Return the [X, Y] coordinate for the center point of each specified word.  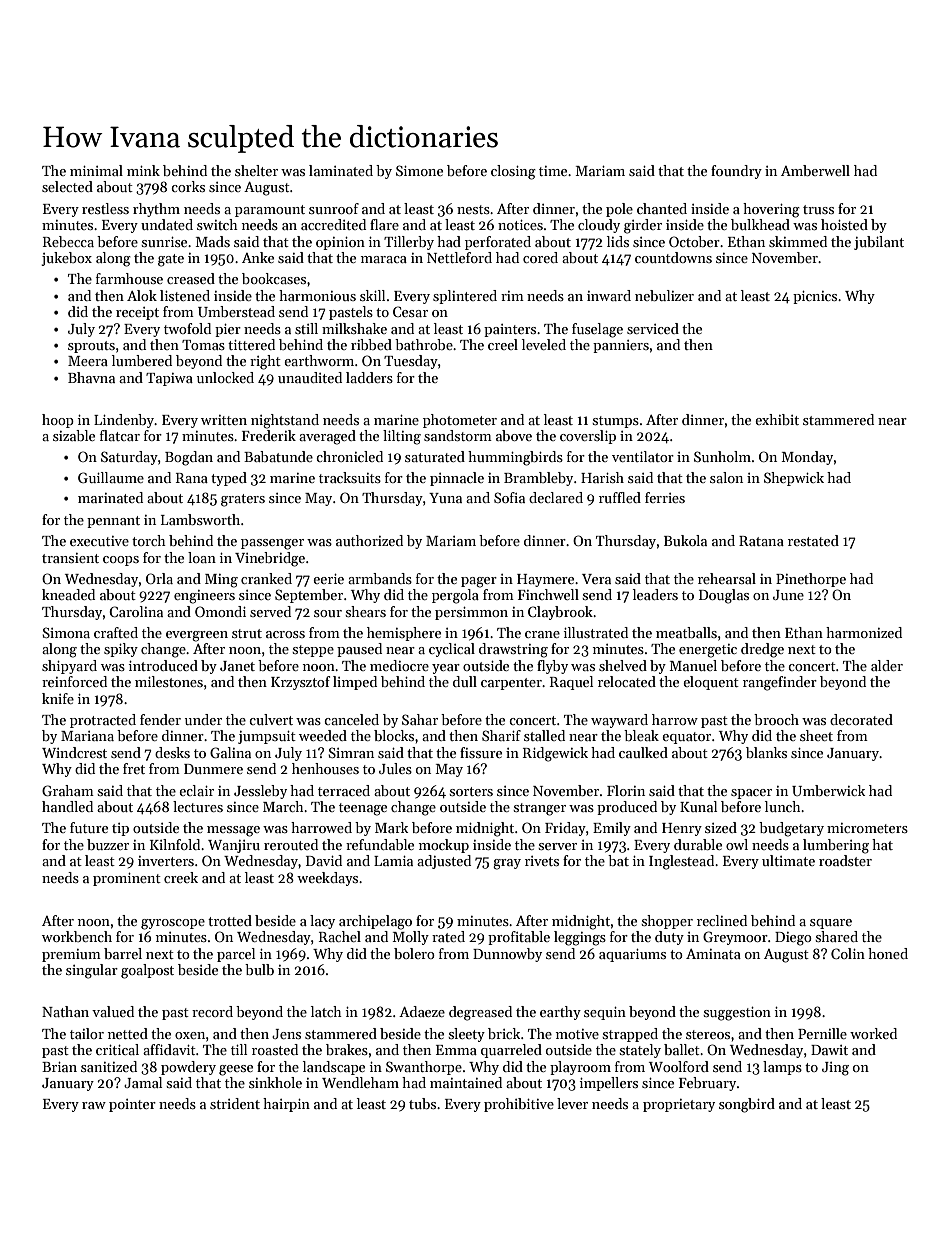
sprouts [91, 347]
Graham [68, 790]
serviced [653, 328]
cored [540, 257]
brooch [776, 719]
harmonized [864, 632]
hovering [771, 210]
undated [167, 224]
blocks [394, 735]
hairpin [286, 1105]
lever [572, 1103]
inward [609, 295]
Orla [159, 578]
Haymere [545, 580]
